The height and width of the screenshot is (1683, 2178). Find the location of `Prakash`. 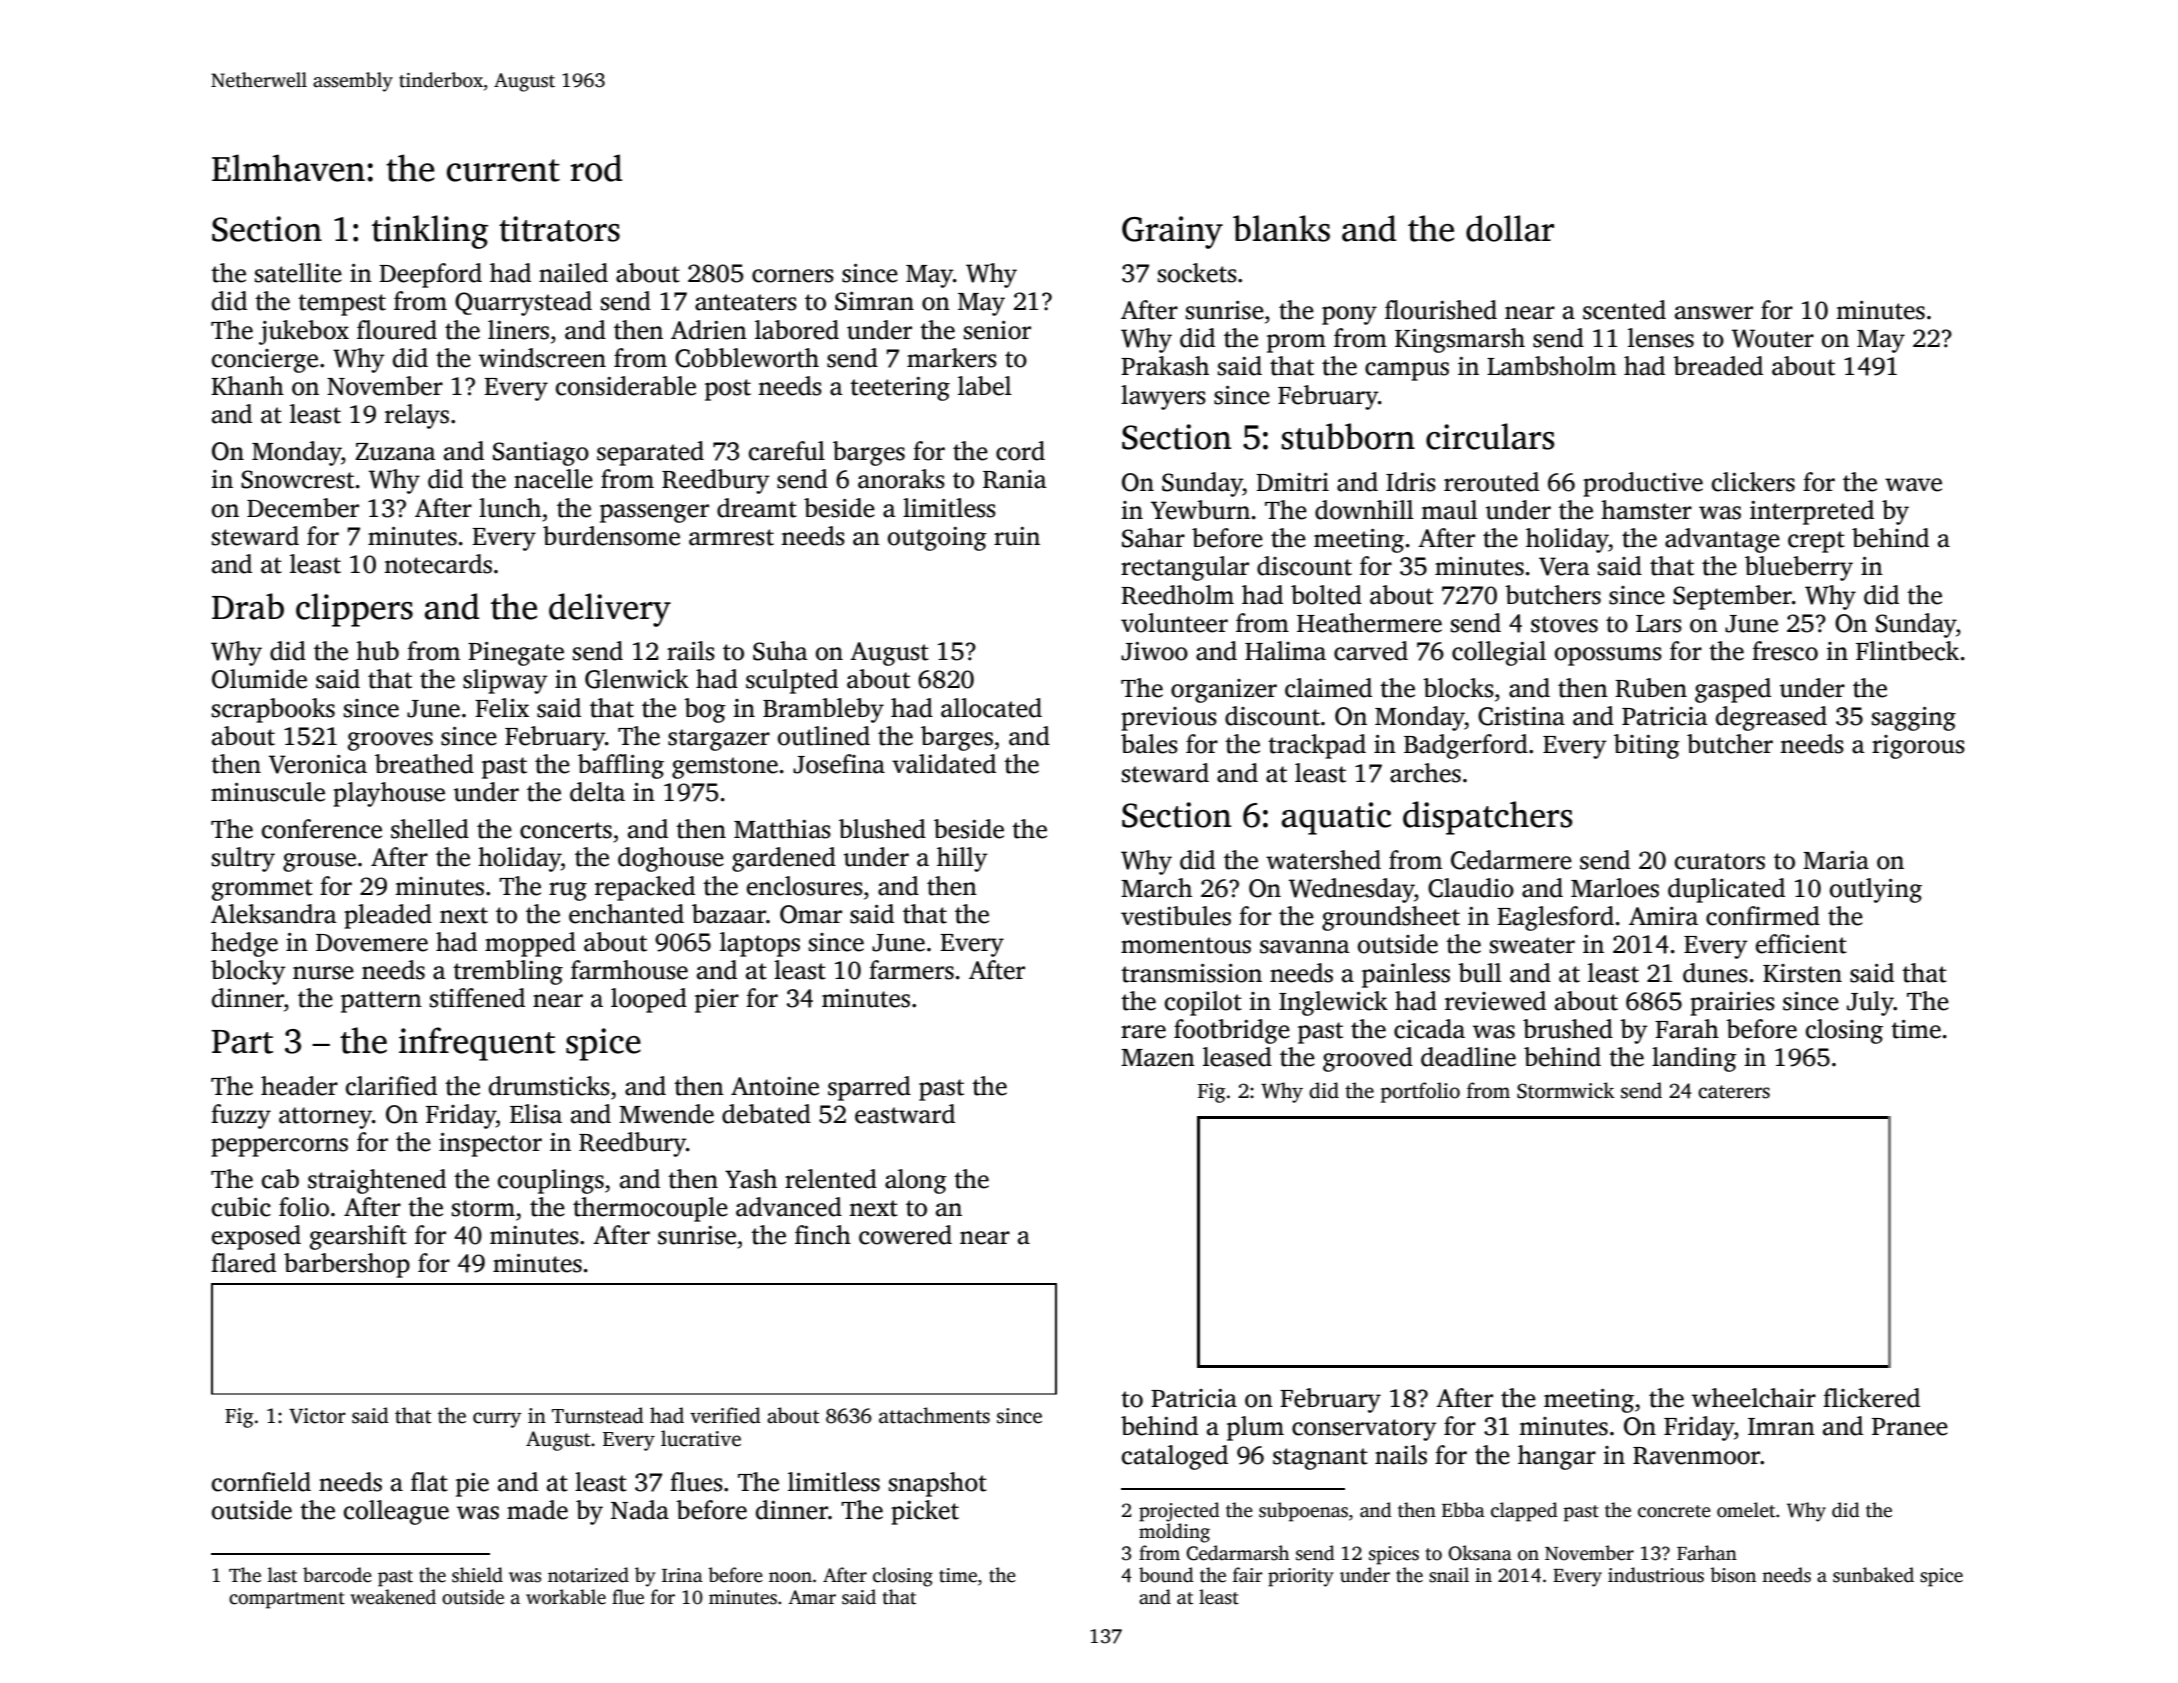

Prakash is located at coordinates (1165, 366).
